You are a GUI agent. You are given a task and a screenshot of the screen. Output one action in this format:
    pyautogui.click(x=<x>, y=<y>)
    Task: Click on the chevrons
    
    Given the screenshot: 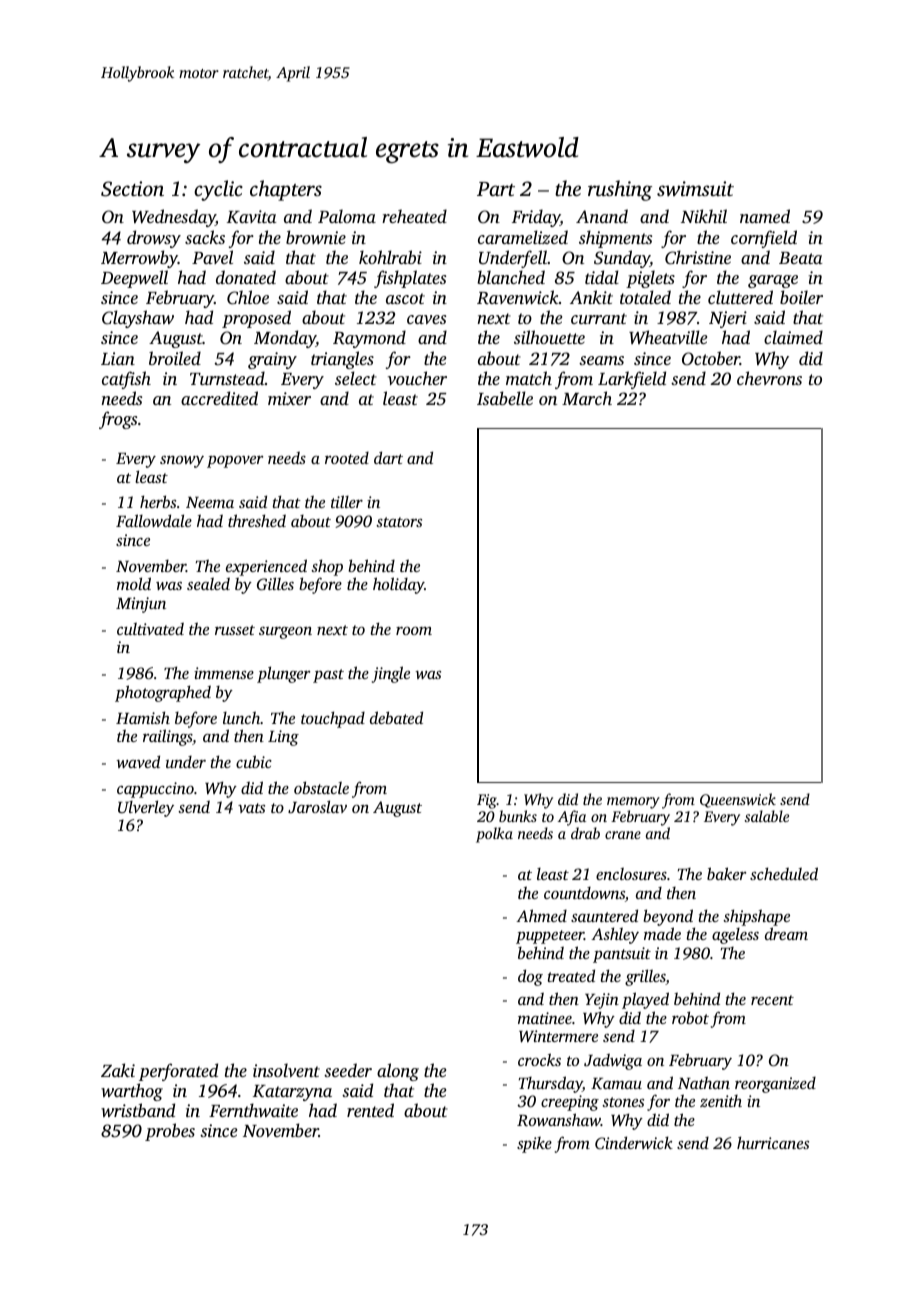 What is the action you would take?
    pyautogui.click(x=769, y=378)
